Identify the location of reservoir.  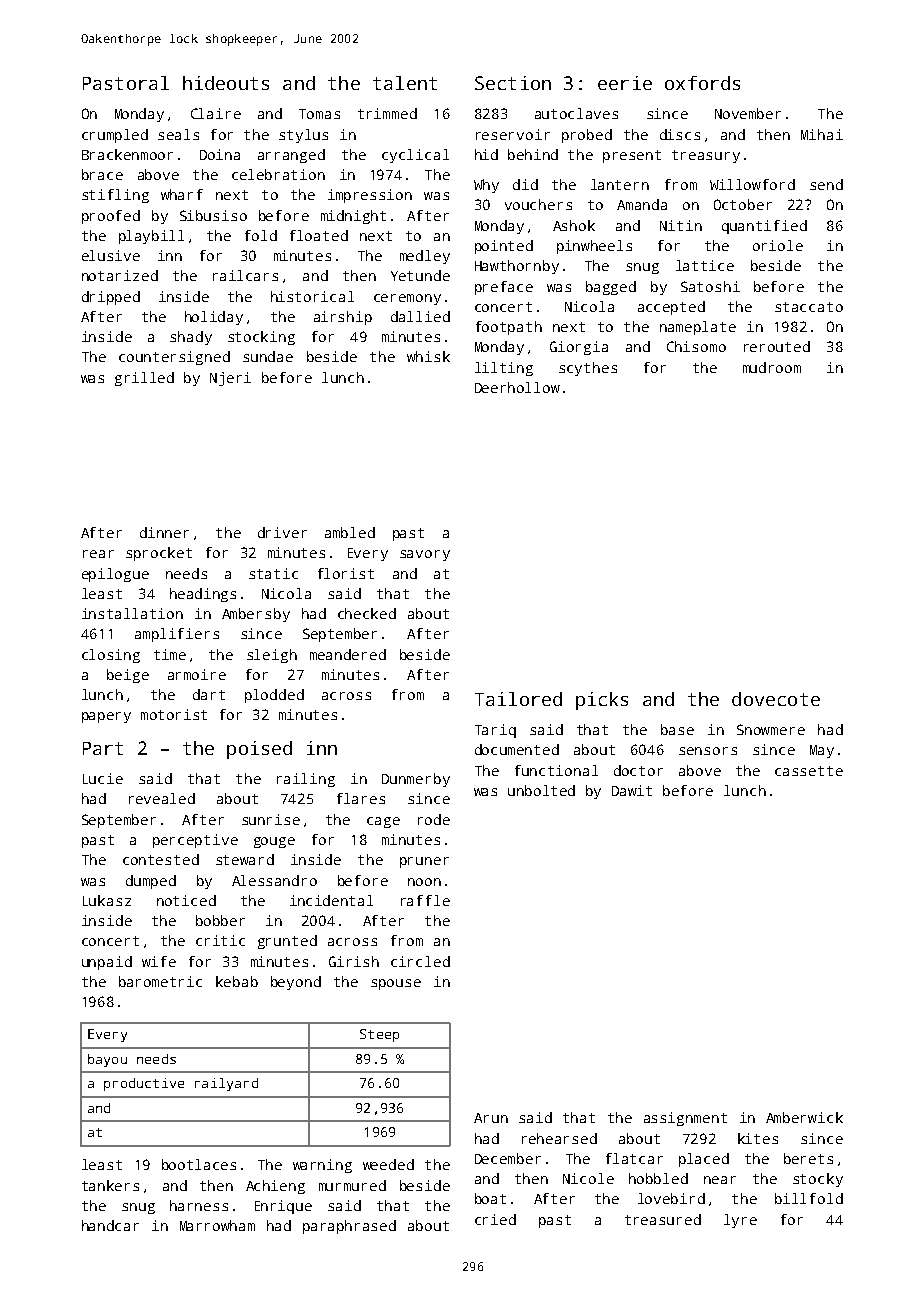
(513, 134).
